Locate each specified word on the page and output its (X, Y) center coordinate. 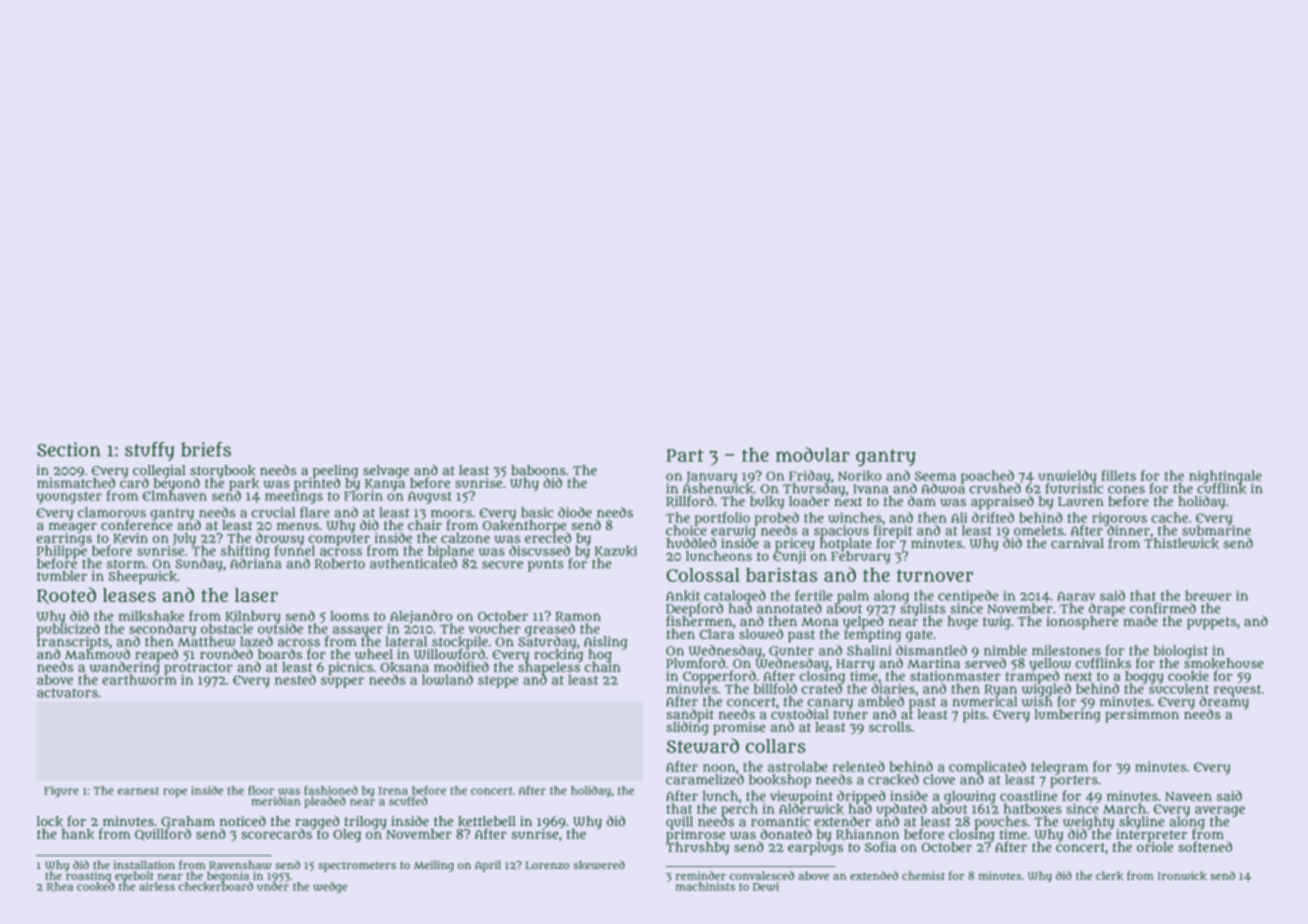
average (1220, 811)
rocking (558, 655)
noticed (243, 821)
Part (685, 455)
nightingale (1225, 476)
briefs (206, 449)
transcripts (73, 642)
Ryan (1001, 690)
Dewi (766, 886)
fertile (813, 595)
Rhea (60, 887)
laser (256, 595)
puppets (1211, 623)
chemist (923, 875)
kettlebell (487, 821)
